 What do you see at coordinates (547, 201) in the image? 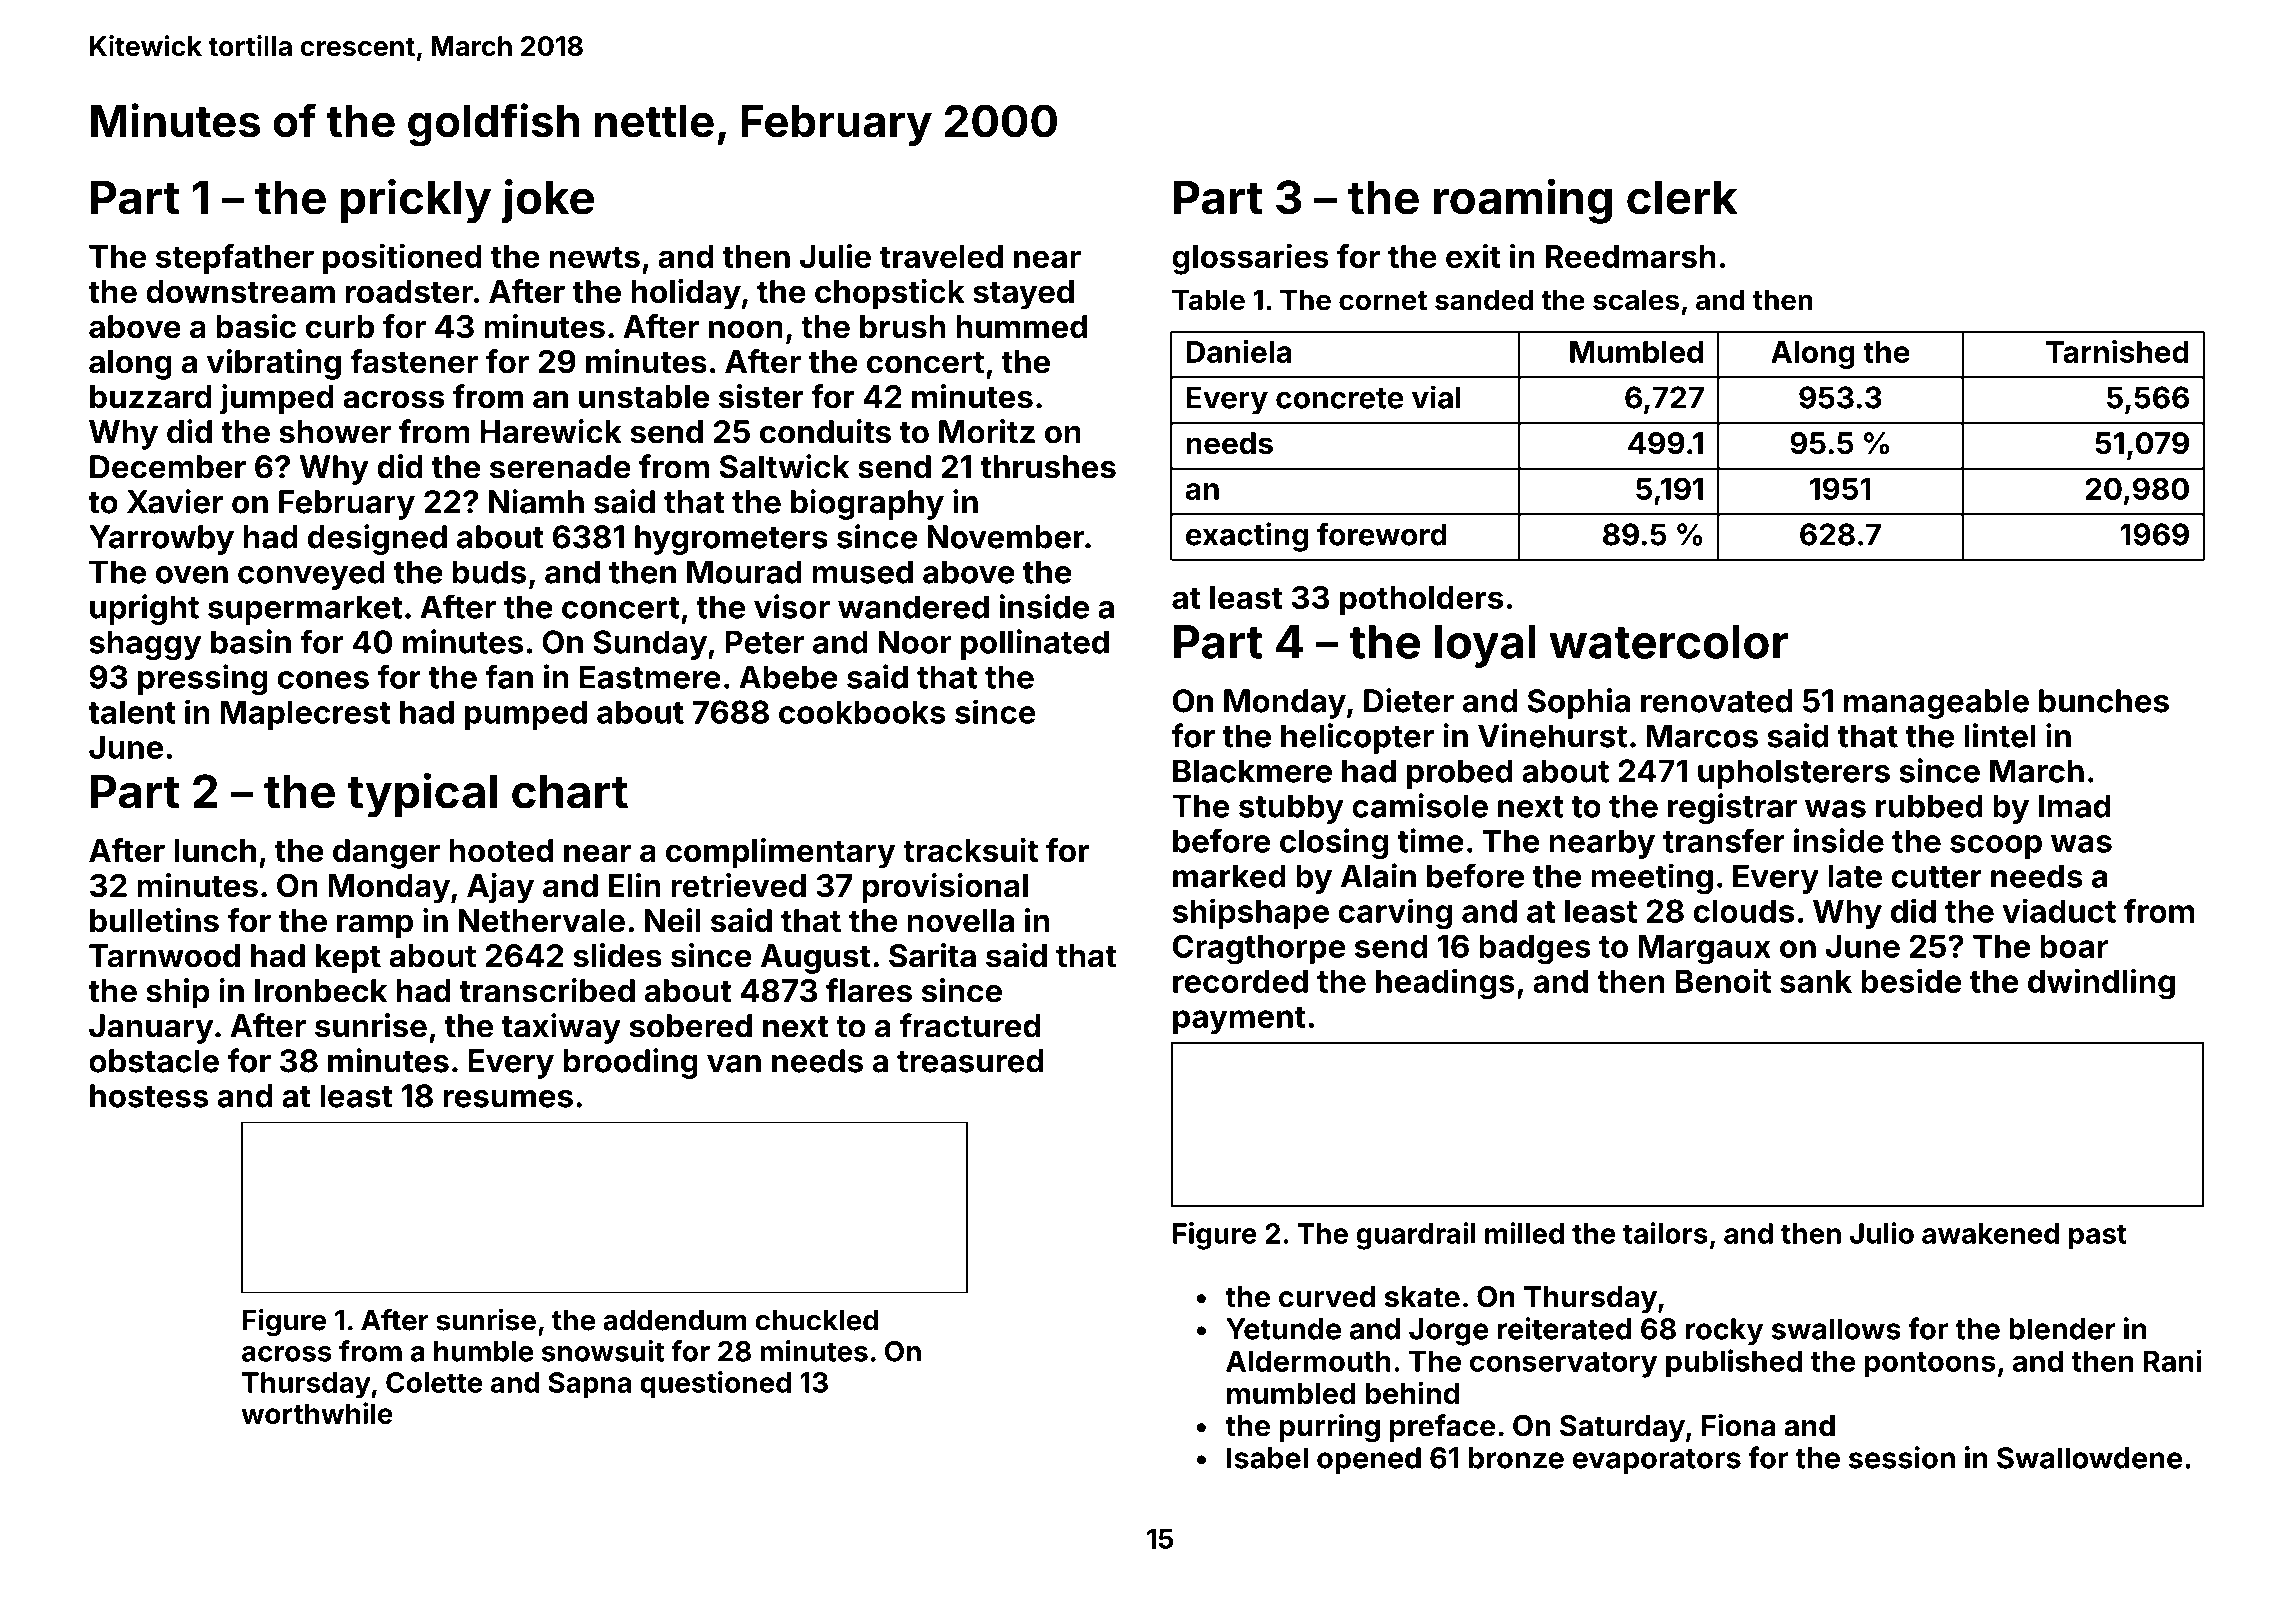
I see `joke` at bounding box center [547, 201].
